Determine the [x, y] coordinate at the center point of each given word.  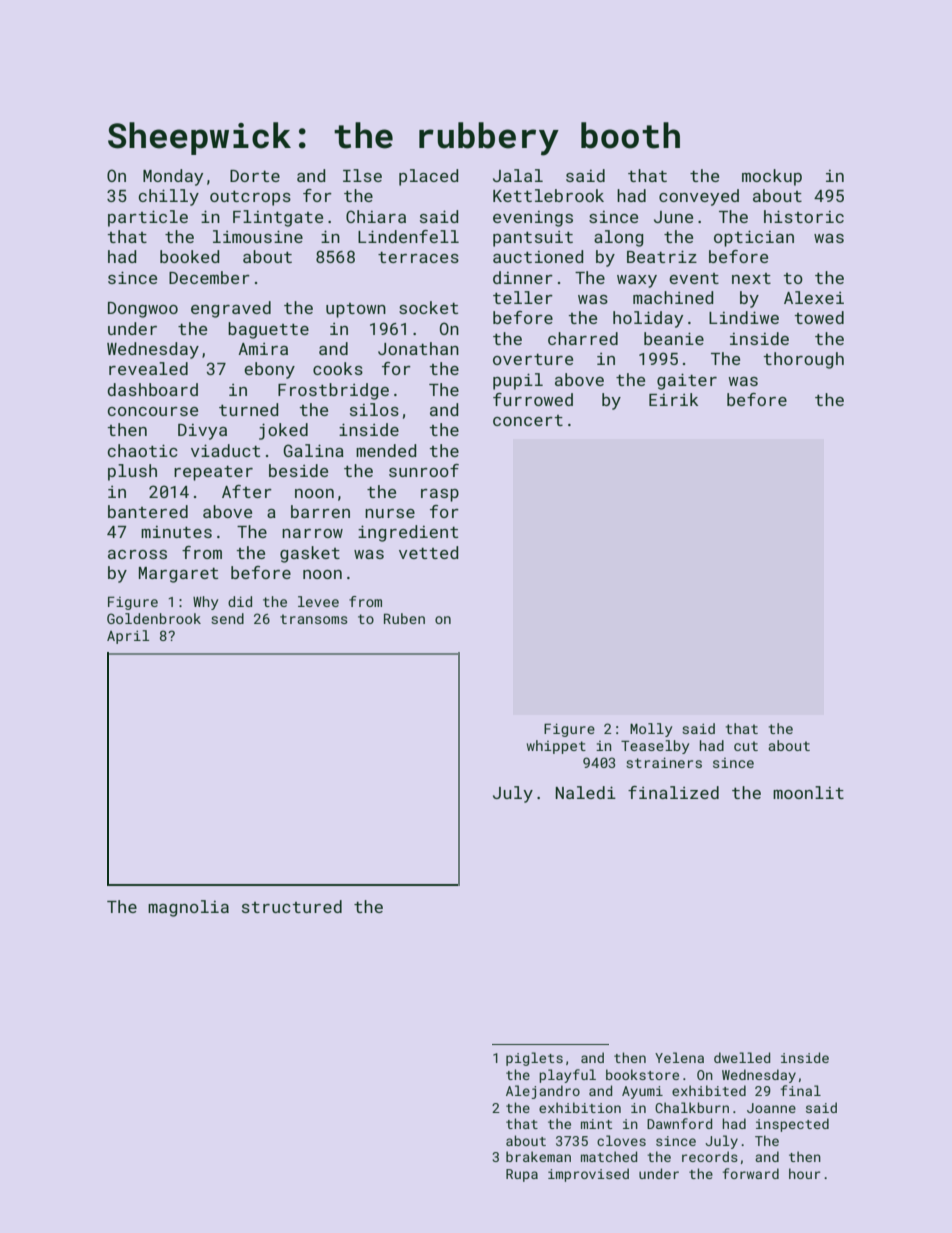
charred [583, 338]
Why [205, 603]
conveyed [699, 197]
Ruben [404, 618]
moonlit [808, 792]
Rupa [522, 1175]
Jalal [518, 175]
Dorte [255, 176]
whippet [556, 747]
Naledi [585, 792]
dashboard [152, 389]
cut [746, 746]
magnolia [188, 908]
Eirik [673, 399]
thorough [803, 360]
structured [292, 906]
